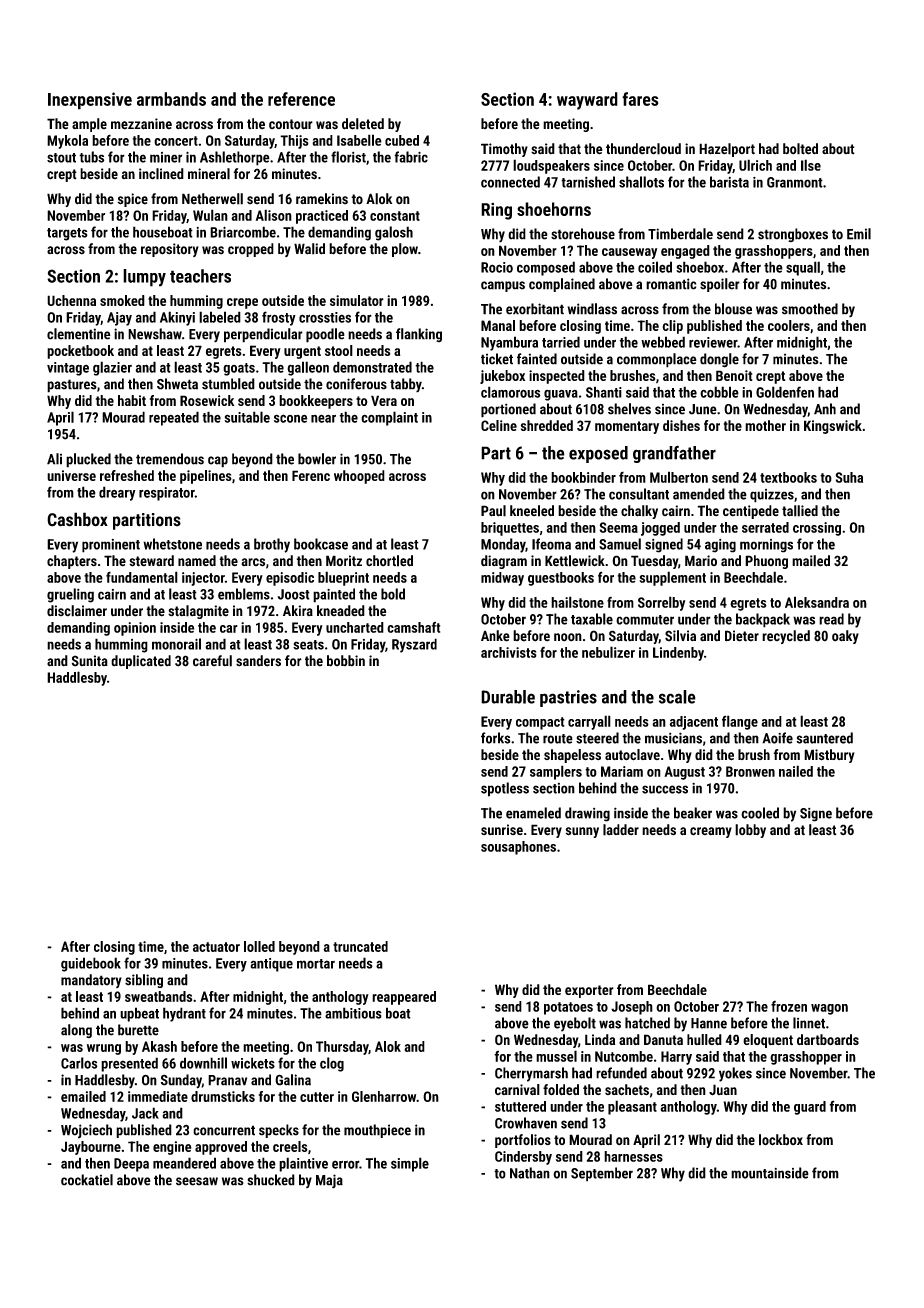 This screenshot has height=1308, width=924. I want to click on guidebook, so click(91, 964).
